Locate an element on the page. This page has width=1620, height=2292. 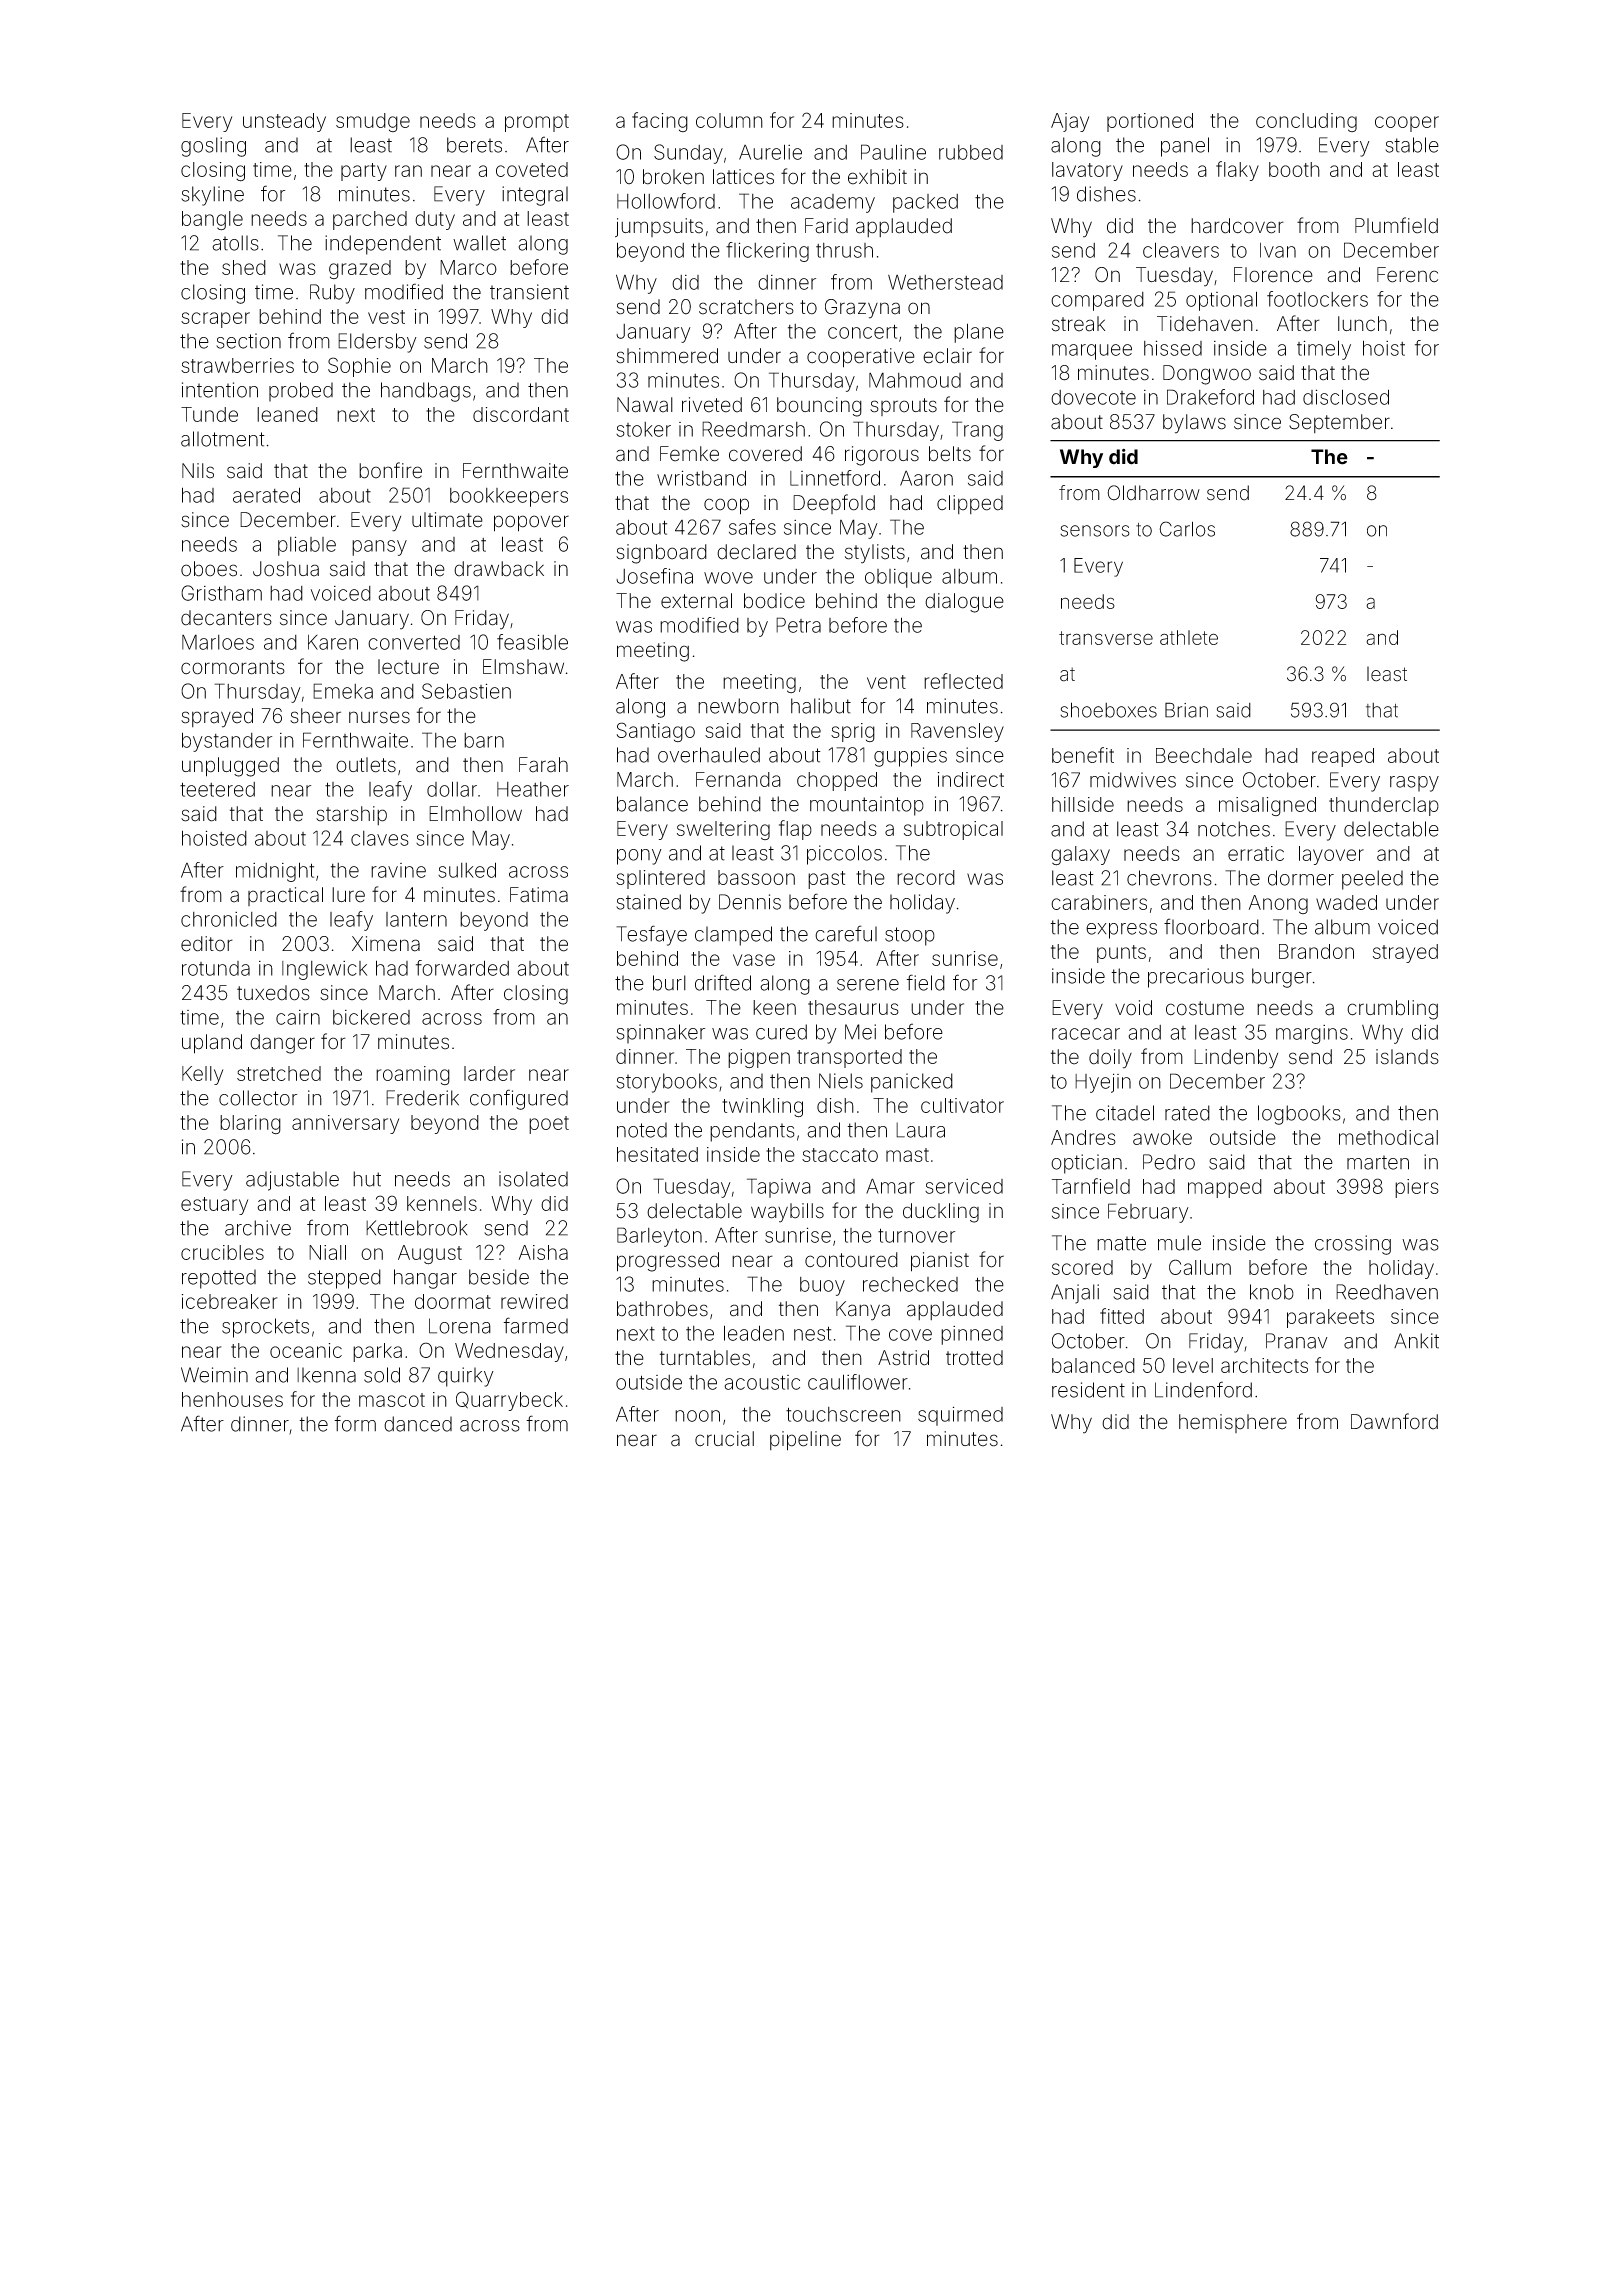
claves is located at coordinates (380, 838).
